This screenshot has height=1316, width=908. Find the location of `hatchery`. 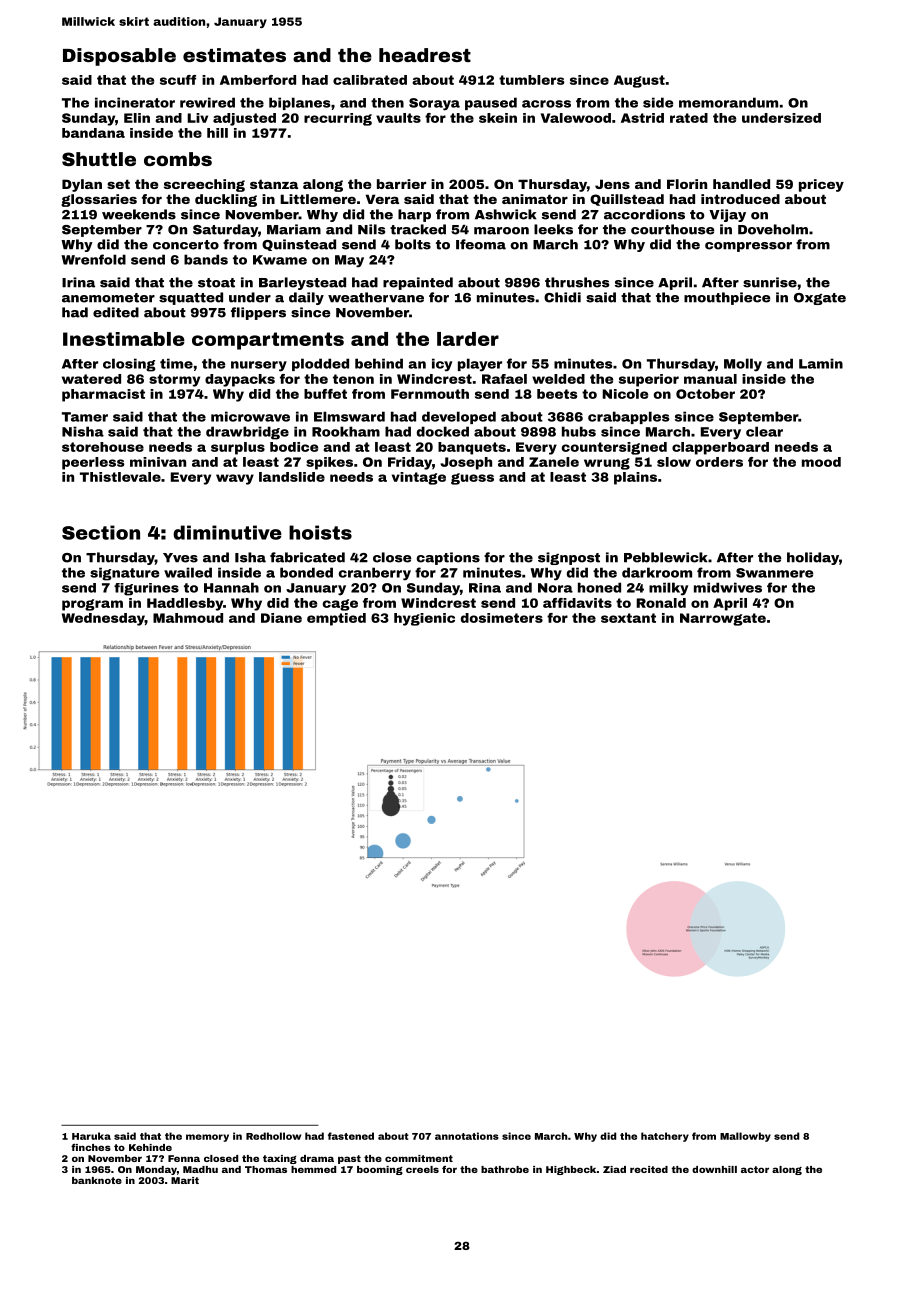

hatchery is located at coordinates (665, 1137).
